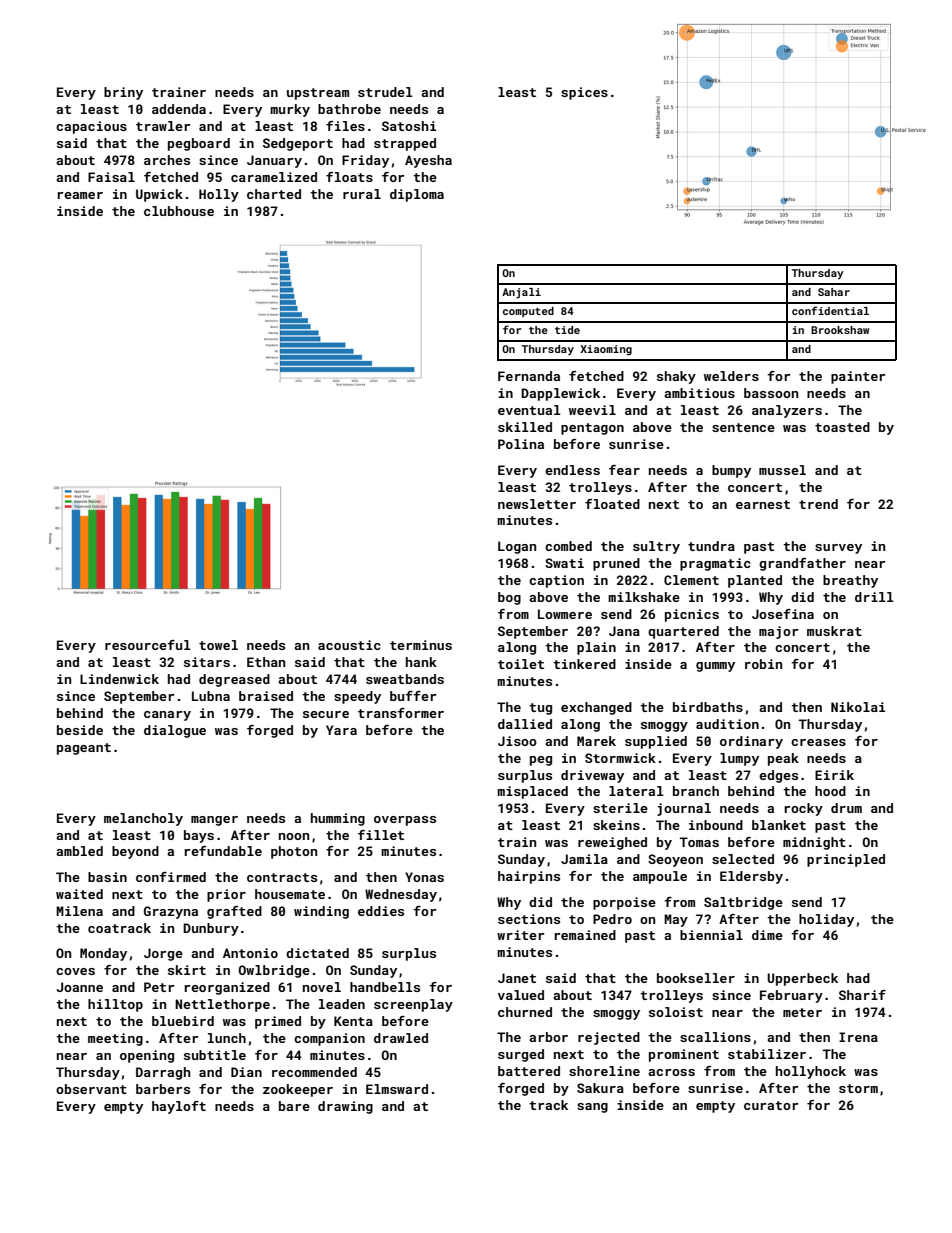  Describe the element at coordinates (521, 293) in the image. I see `Anjali` at that location.
